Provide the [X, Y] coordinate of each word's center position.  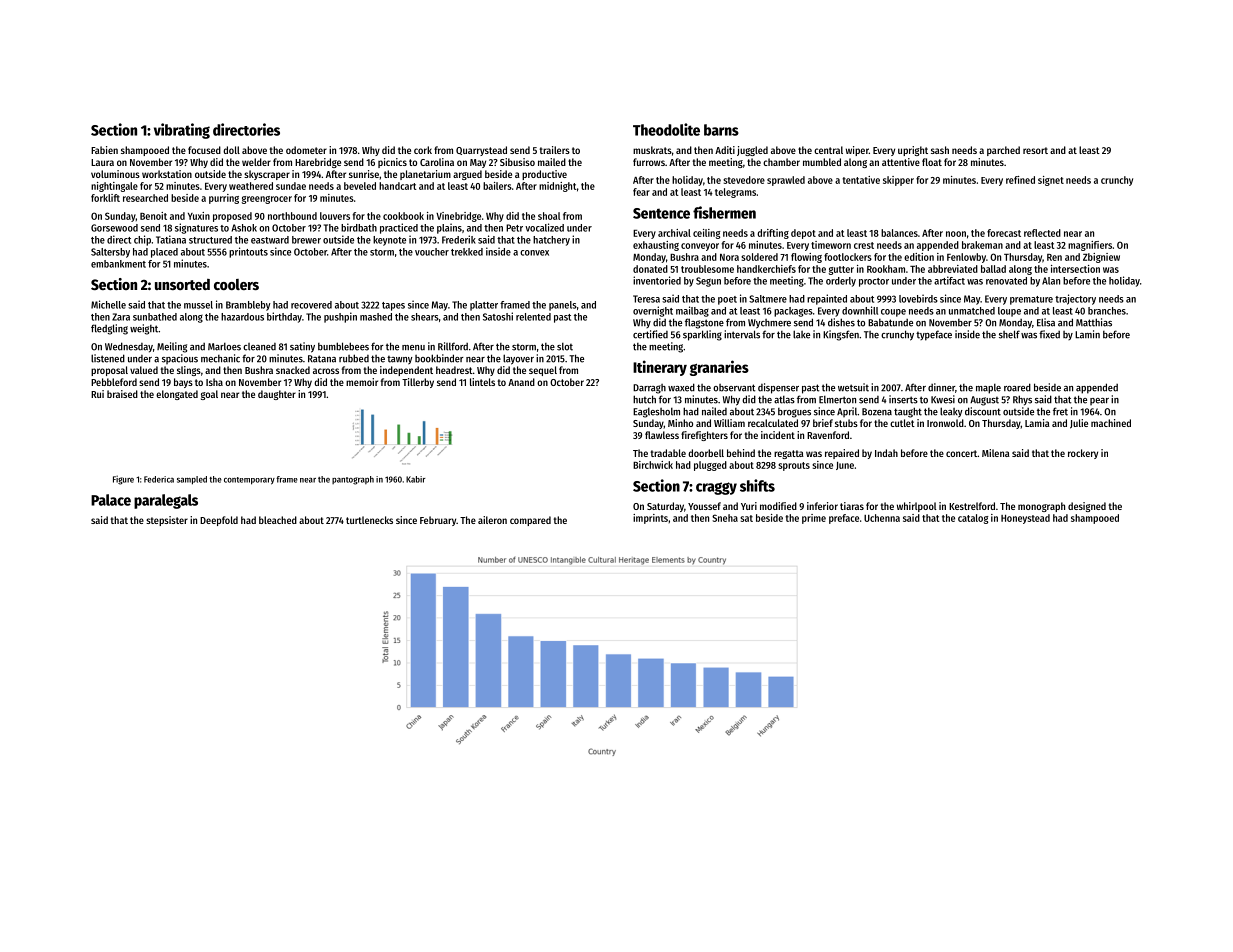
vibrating [182, 131]
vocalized [544, 227]
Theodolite [666, 129]
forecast [1004, 233]
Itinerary [660, 368]
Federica [159, 479]
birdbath [359, 227]
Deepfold [219, 521]
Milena [996, 453]
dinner [941, 387]
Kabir [415, 479]
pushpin [340, 317]
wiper [857, 151]
